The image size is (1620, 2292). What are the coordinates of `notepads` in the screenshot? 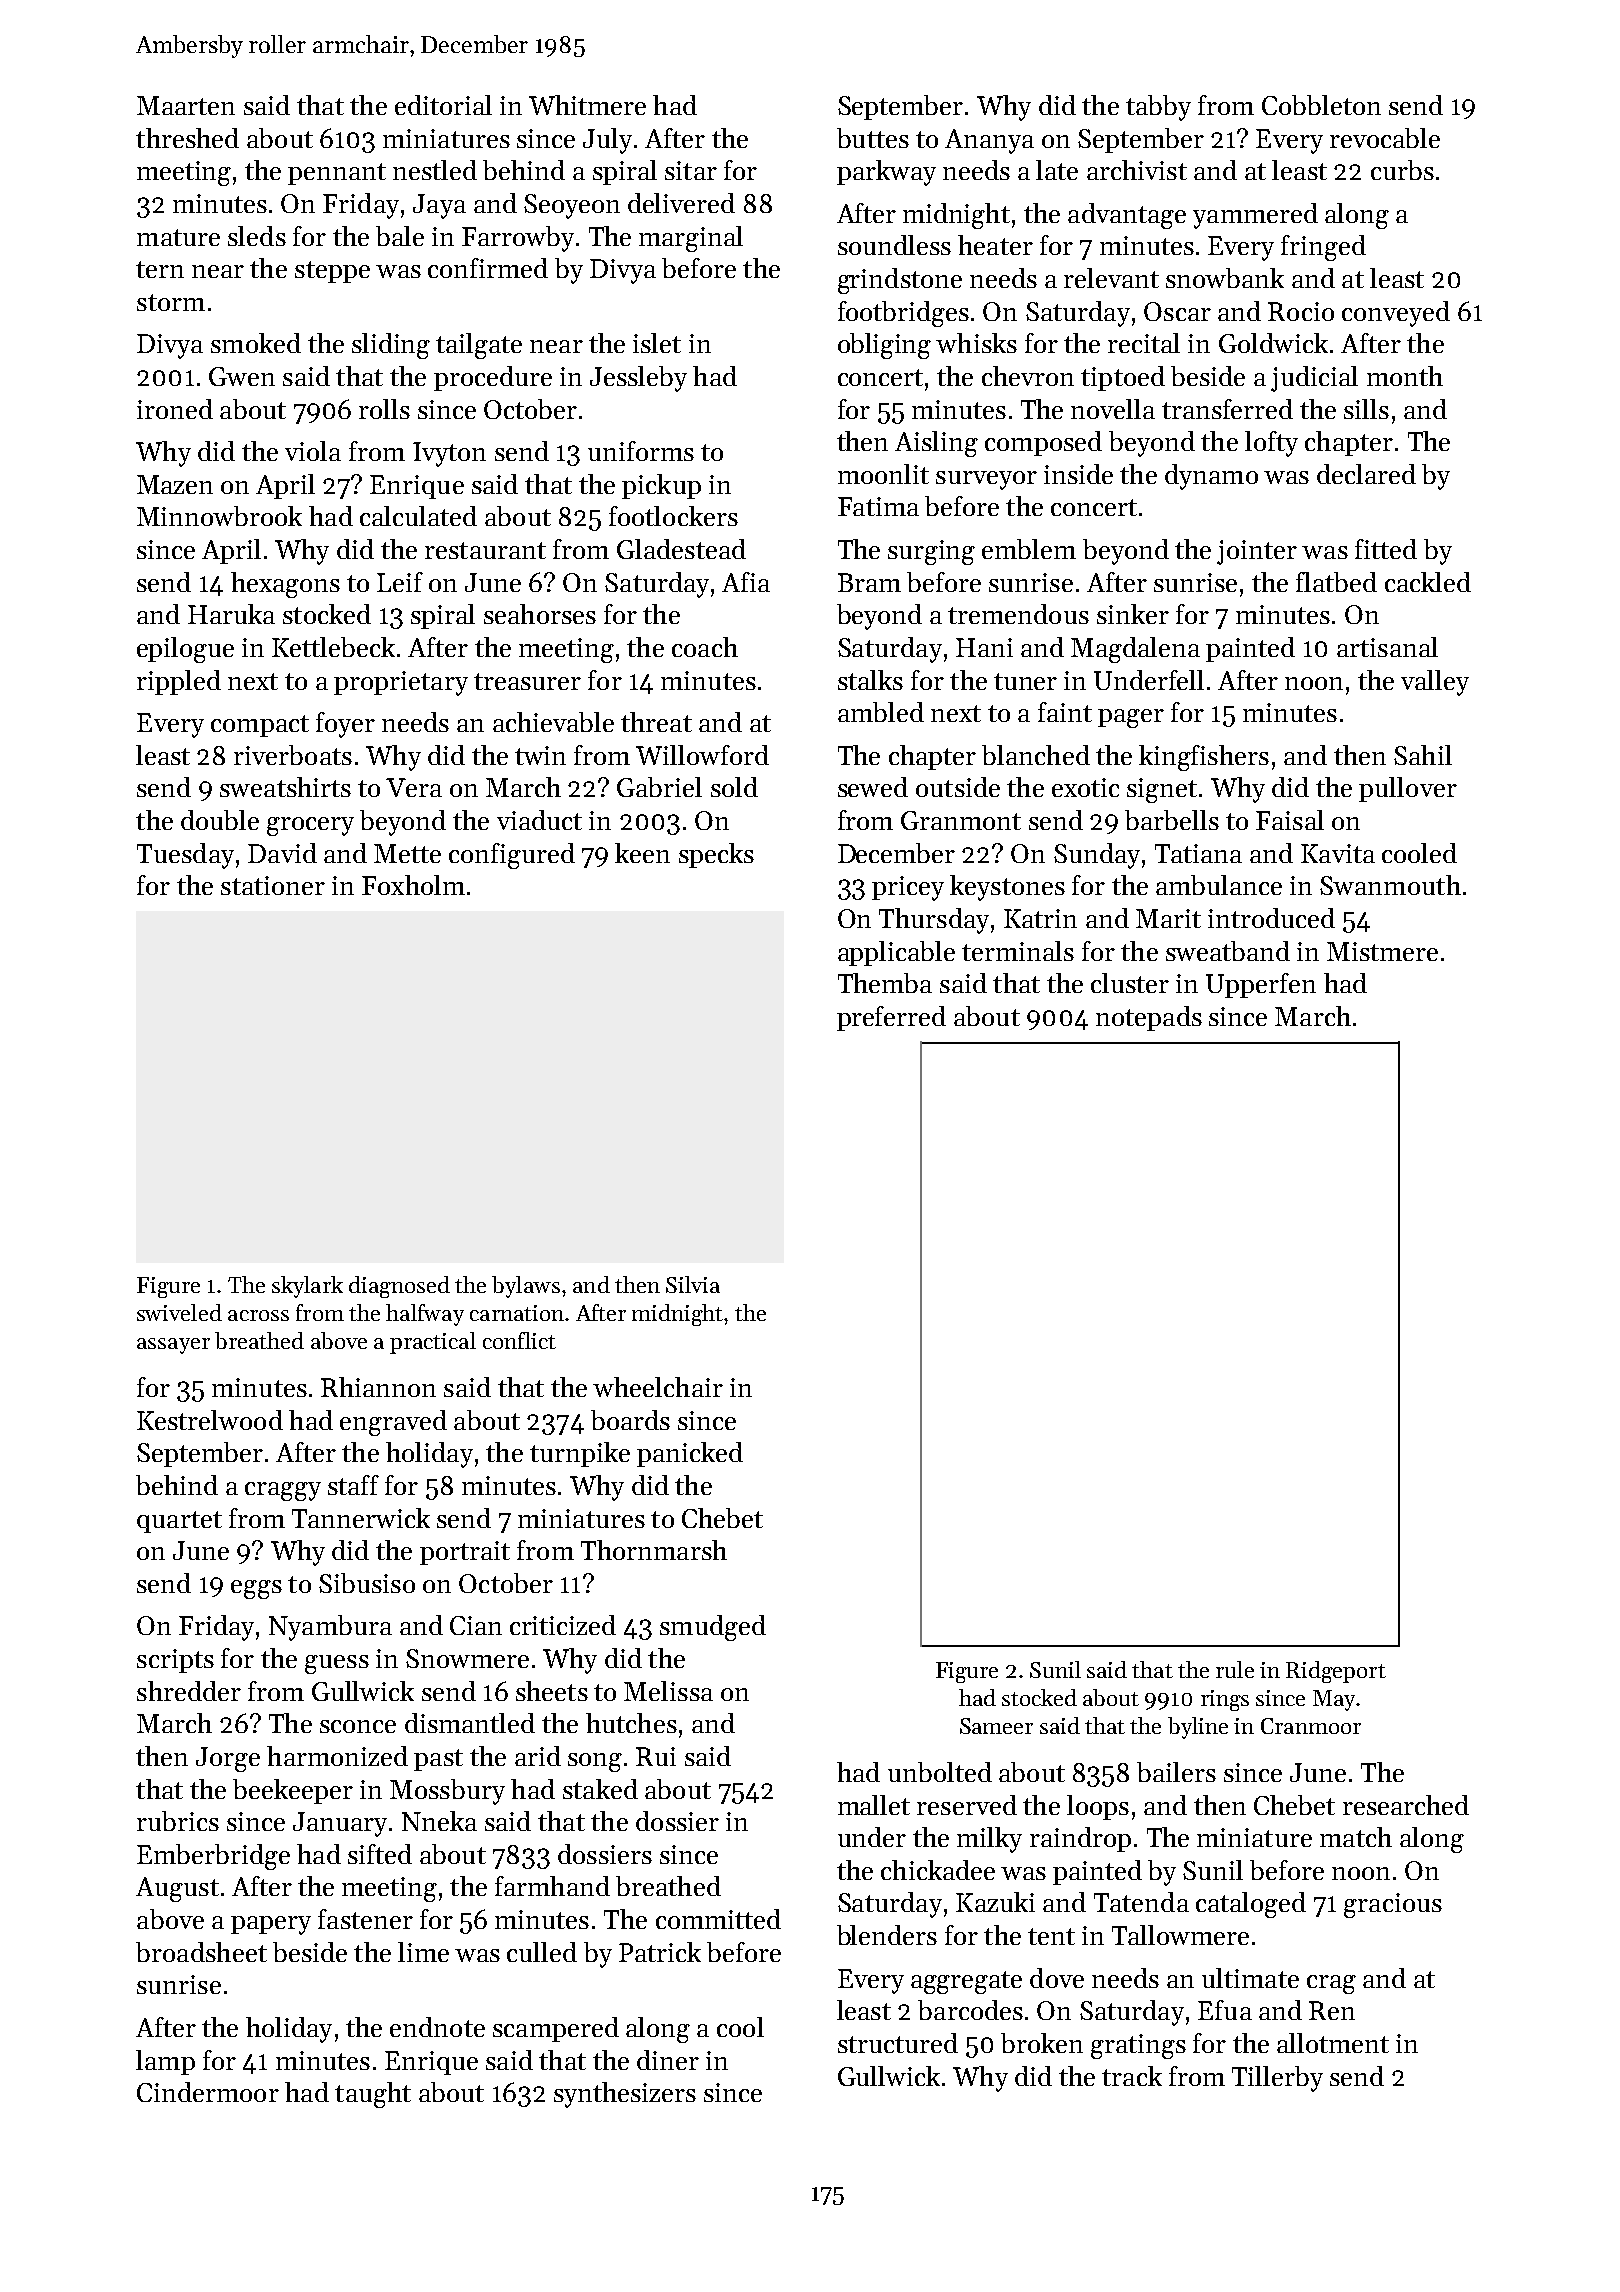 It's located at (1149, 1018).
